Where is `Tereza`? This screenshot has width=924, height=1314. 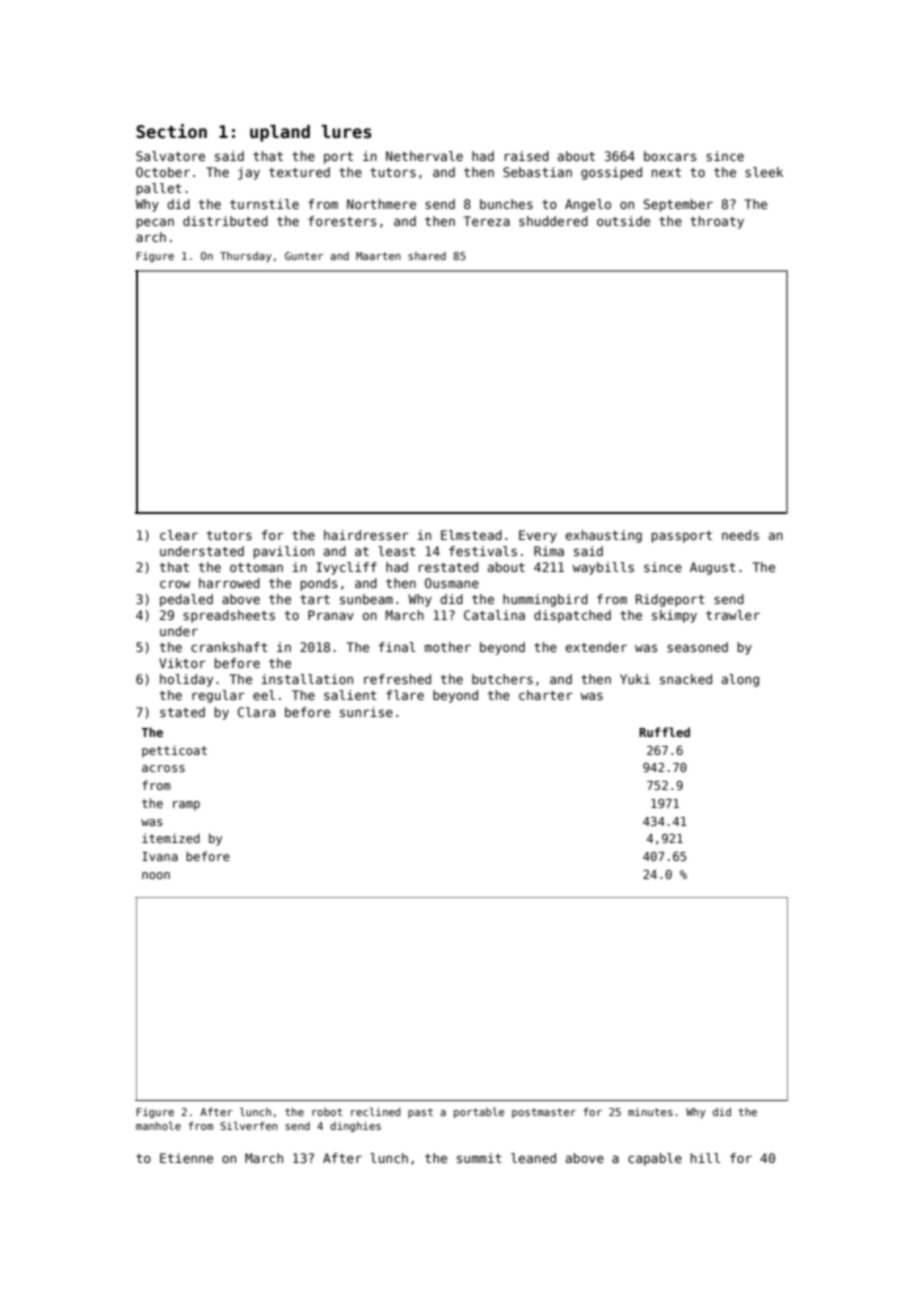
Tereza is located at coordinates (487, 221).
